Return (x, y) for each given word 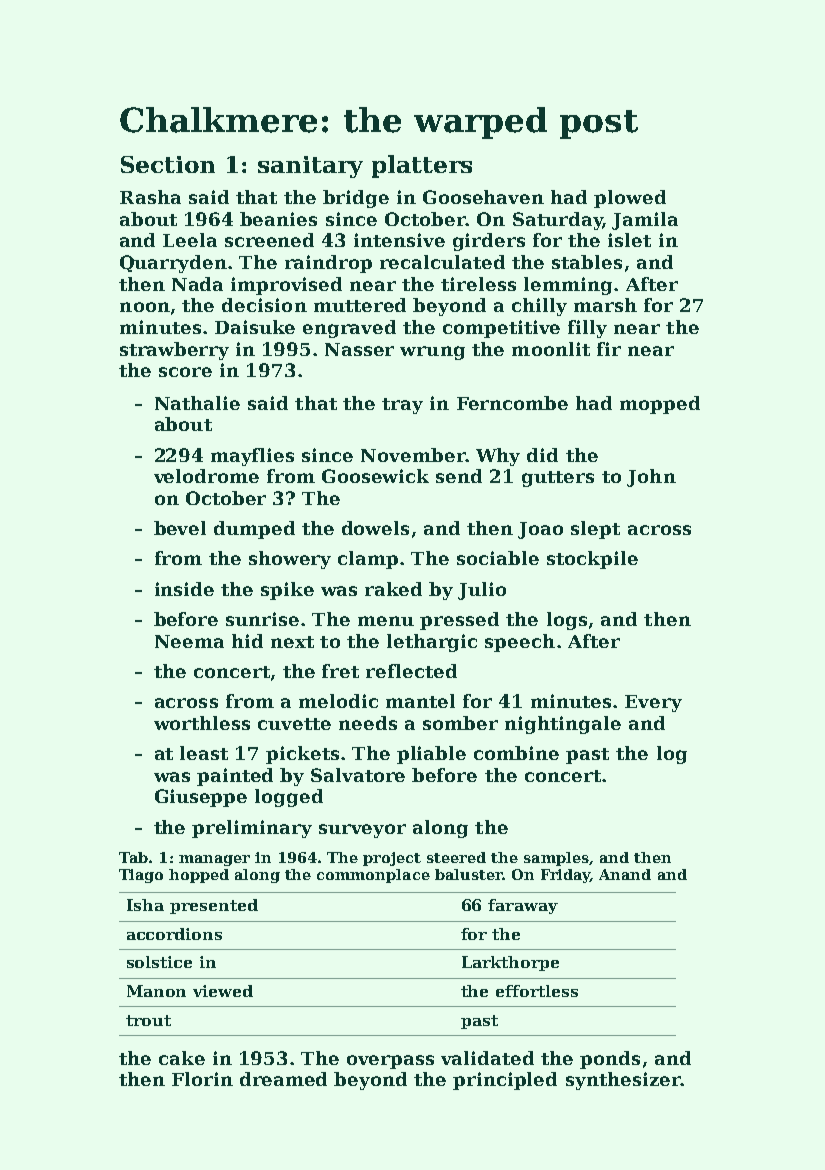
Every (653, 703)
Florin (202, 1079)
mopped (660, 405)
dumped (254, 530)
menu (386, 621)
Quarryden (173, 264)
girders (489, 242)
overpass (390, 1062)
